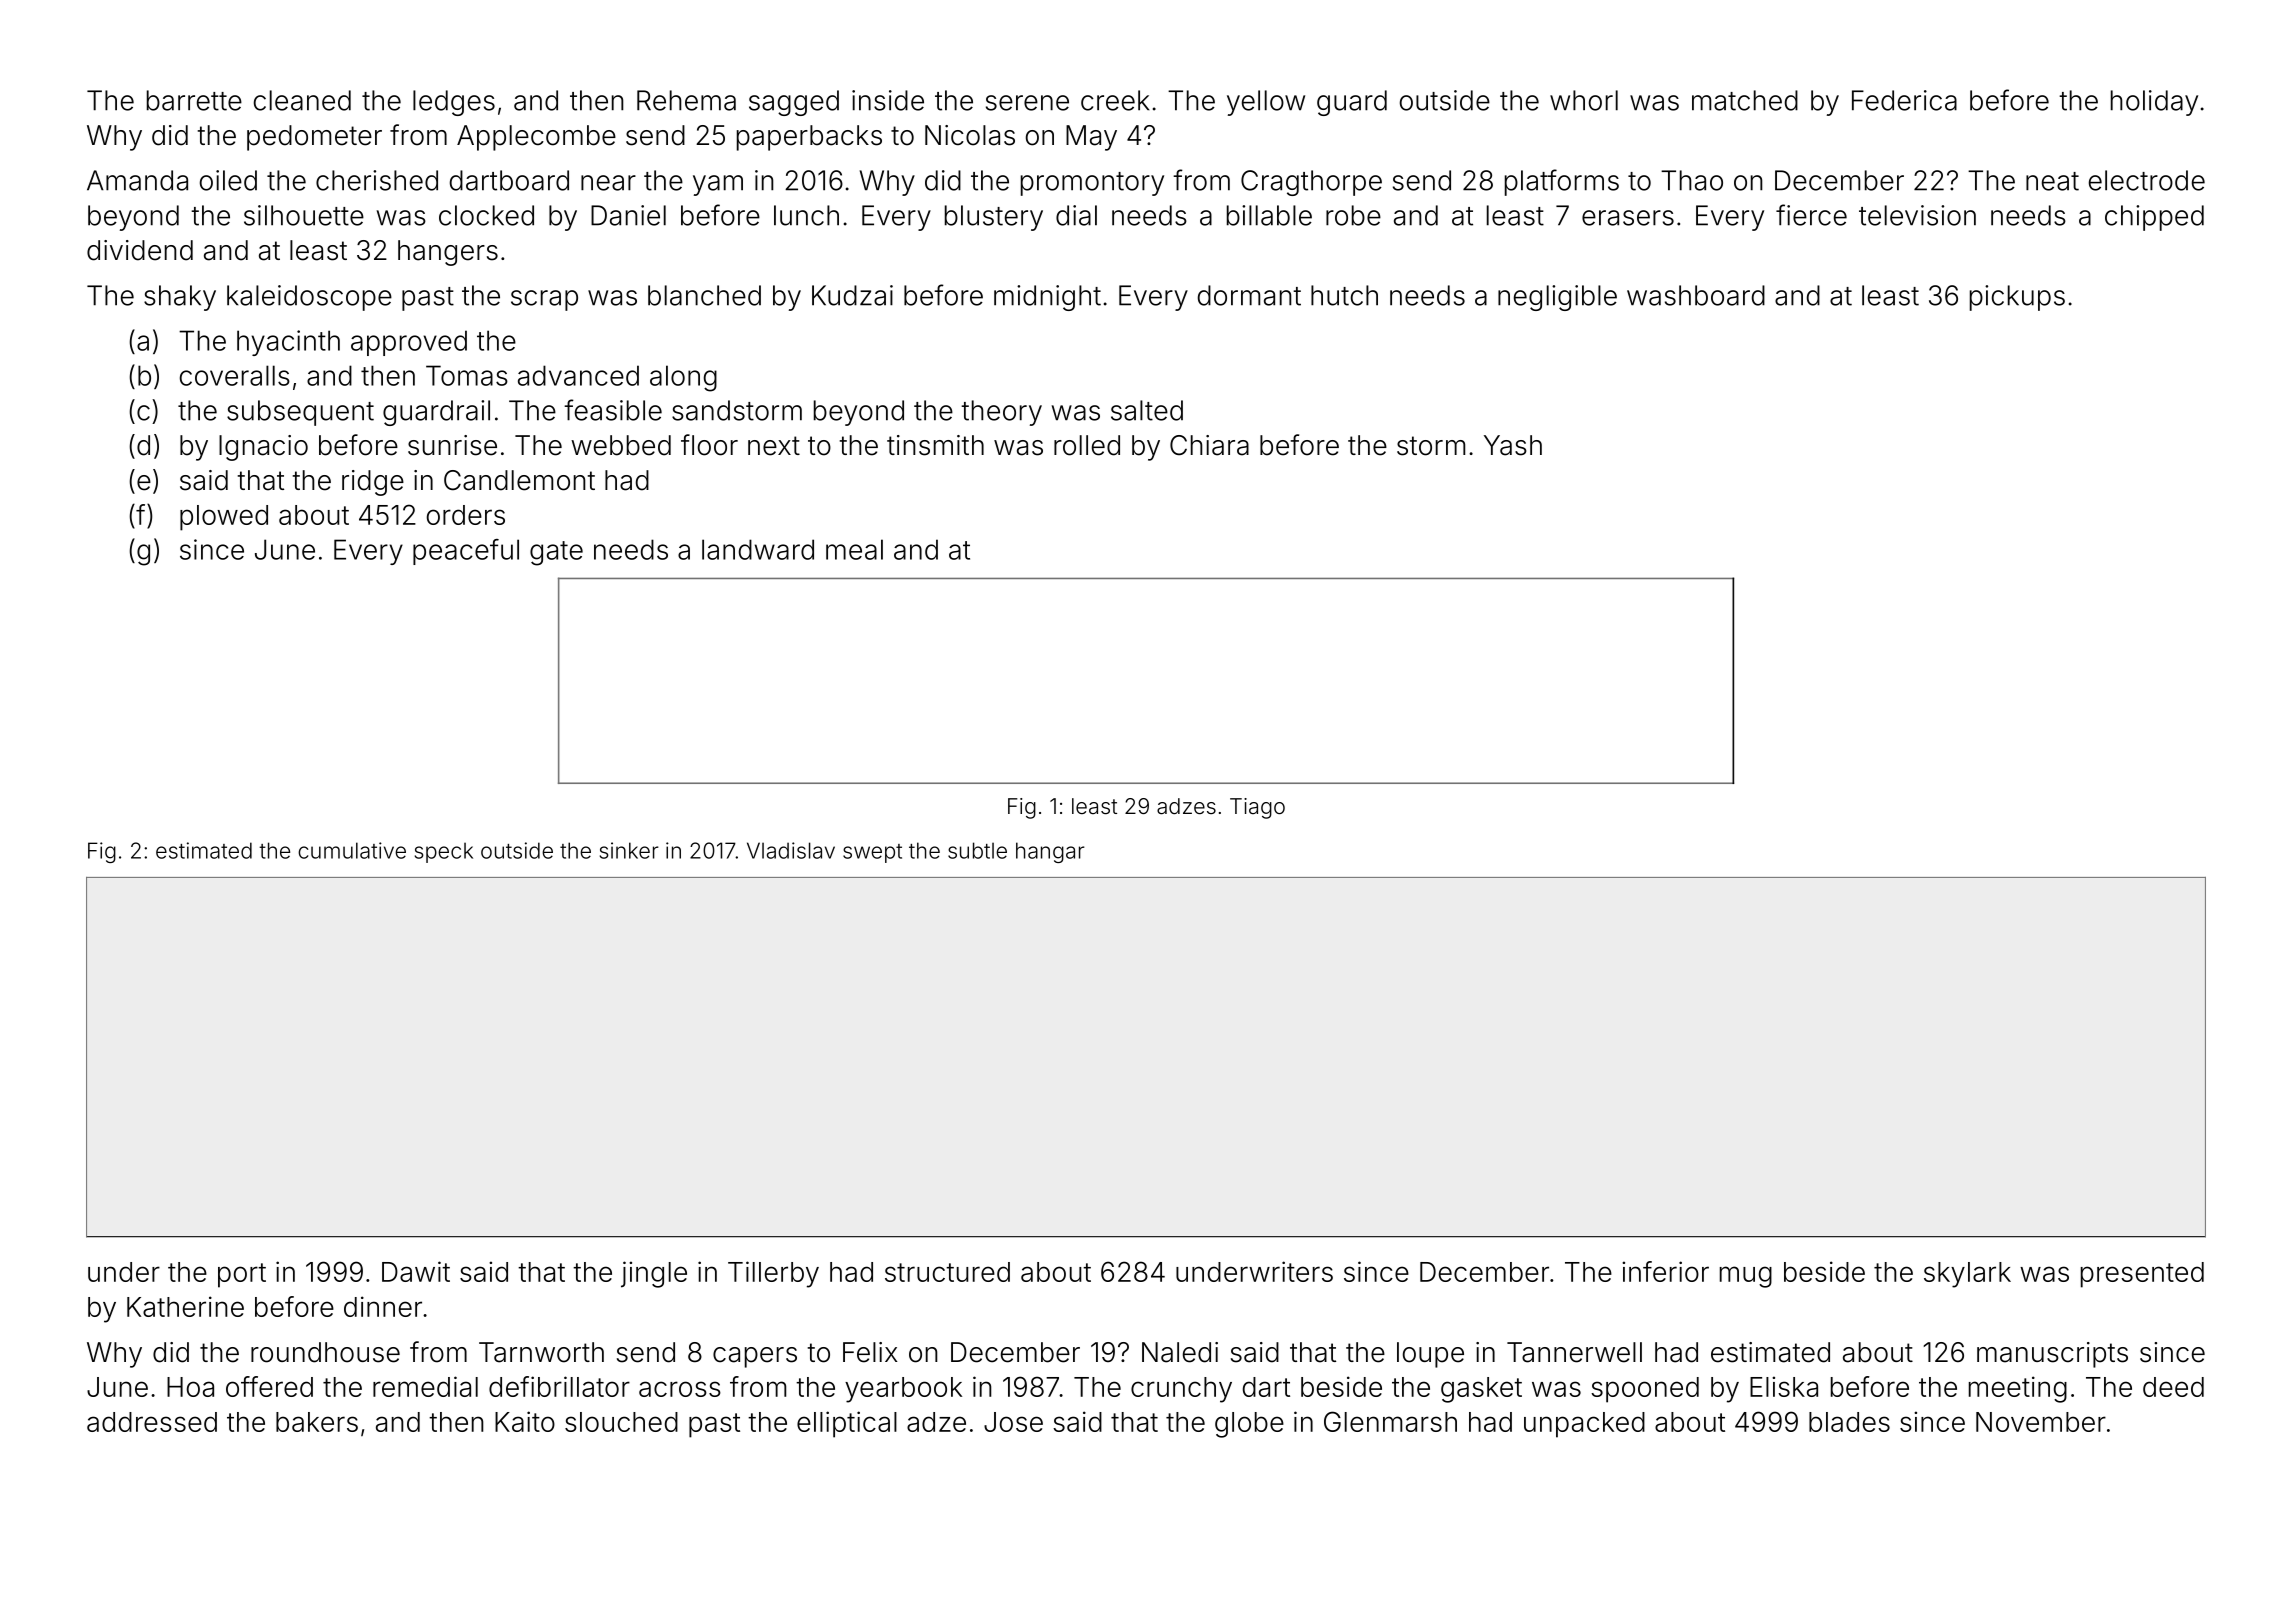 This screenshot has height=1620, width=2292. What do you see at coordinates (1050, 852) in the screenshot?
I see `hangar` at bounding box center [1050, 852].
